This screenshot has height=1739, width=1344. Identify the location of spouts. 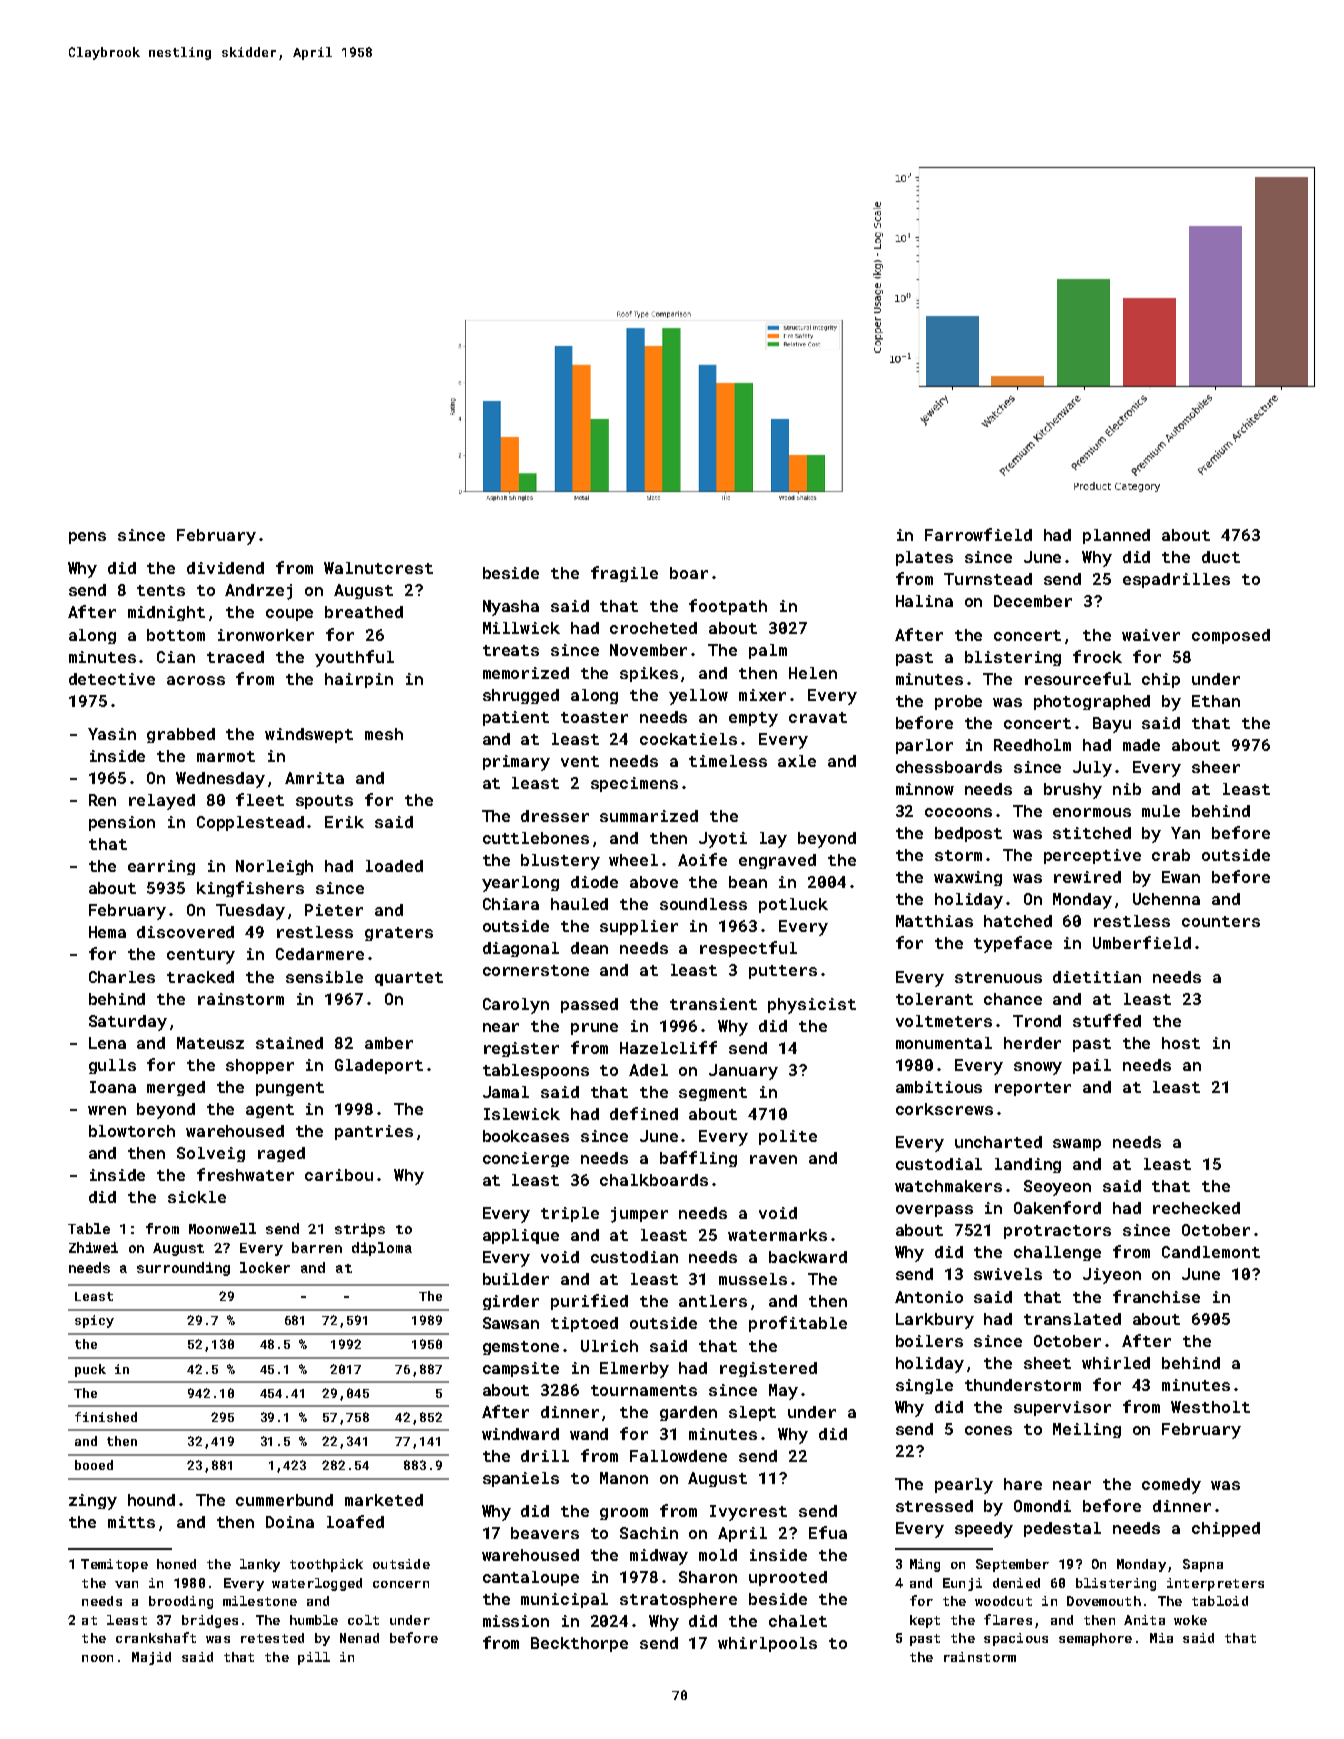
(324, 802).
